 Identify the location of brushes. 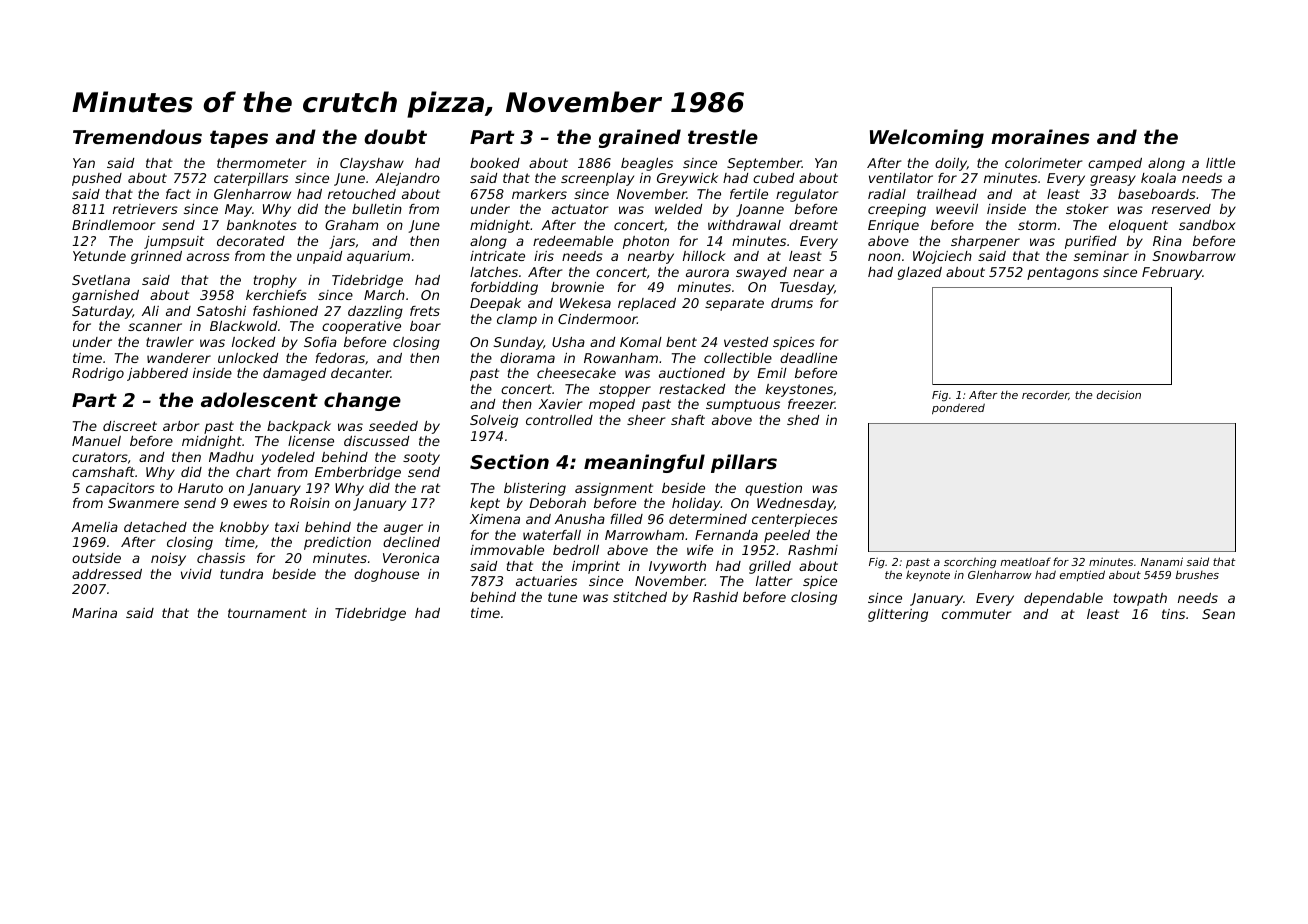
(1197, 574).
